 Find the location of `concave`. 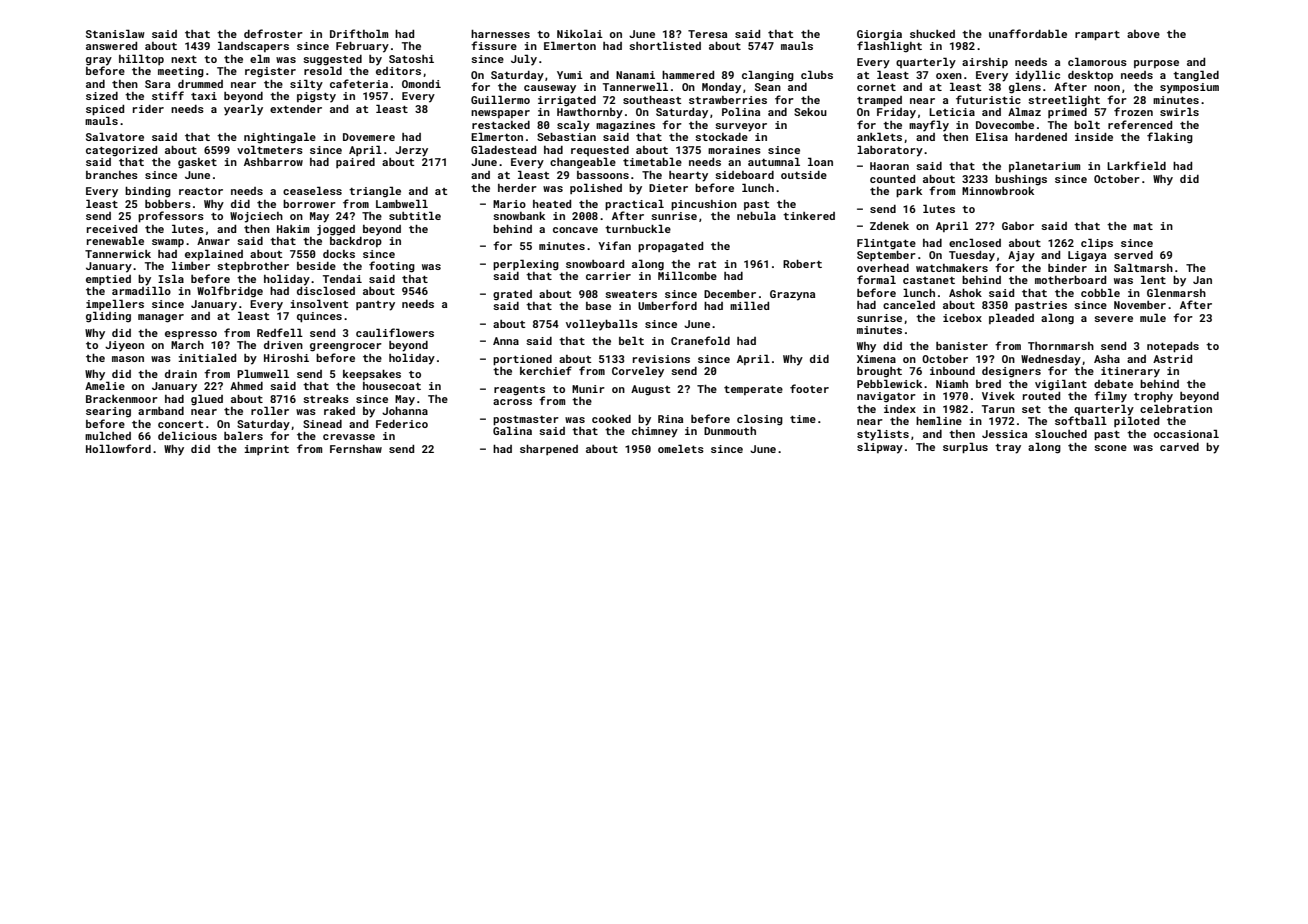

concave is located at coordinates (575, 230).
